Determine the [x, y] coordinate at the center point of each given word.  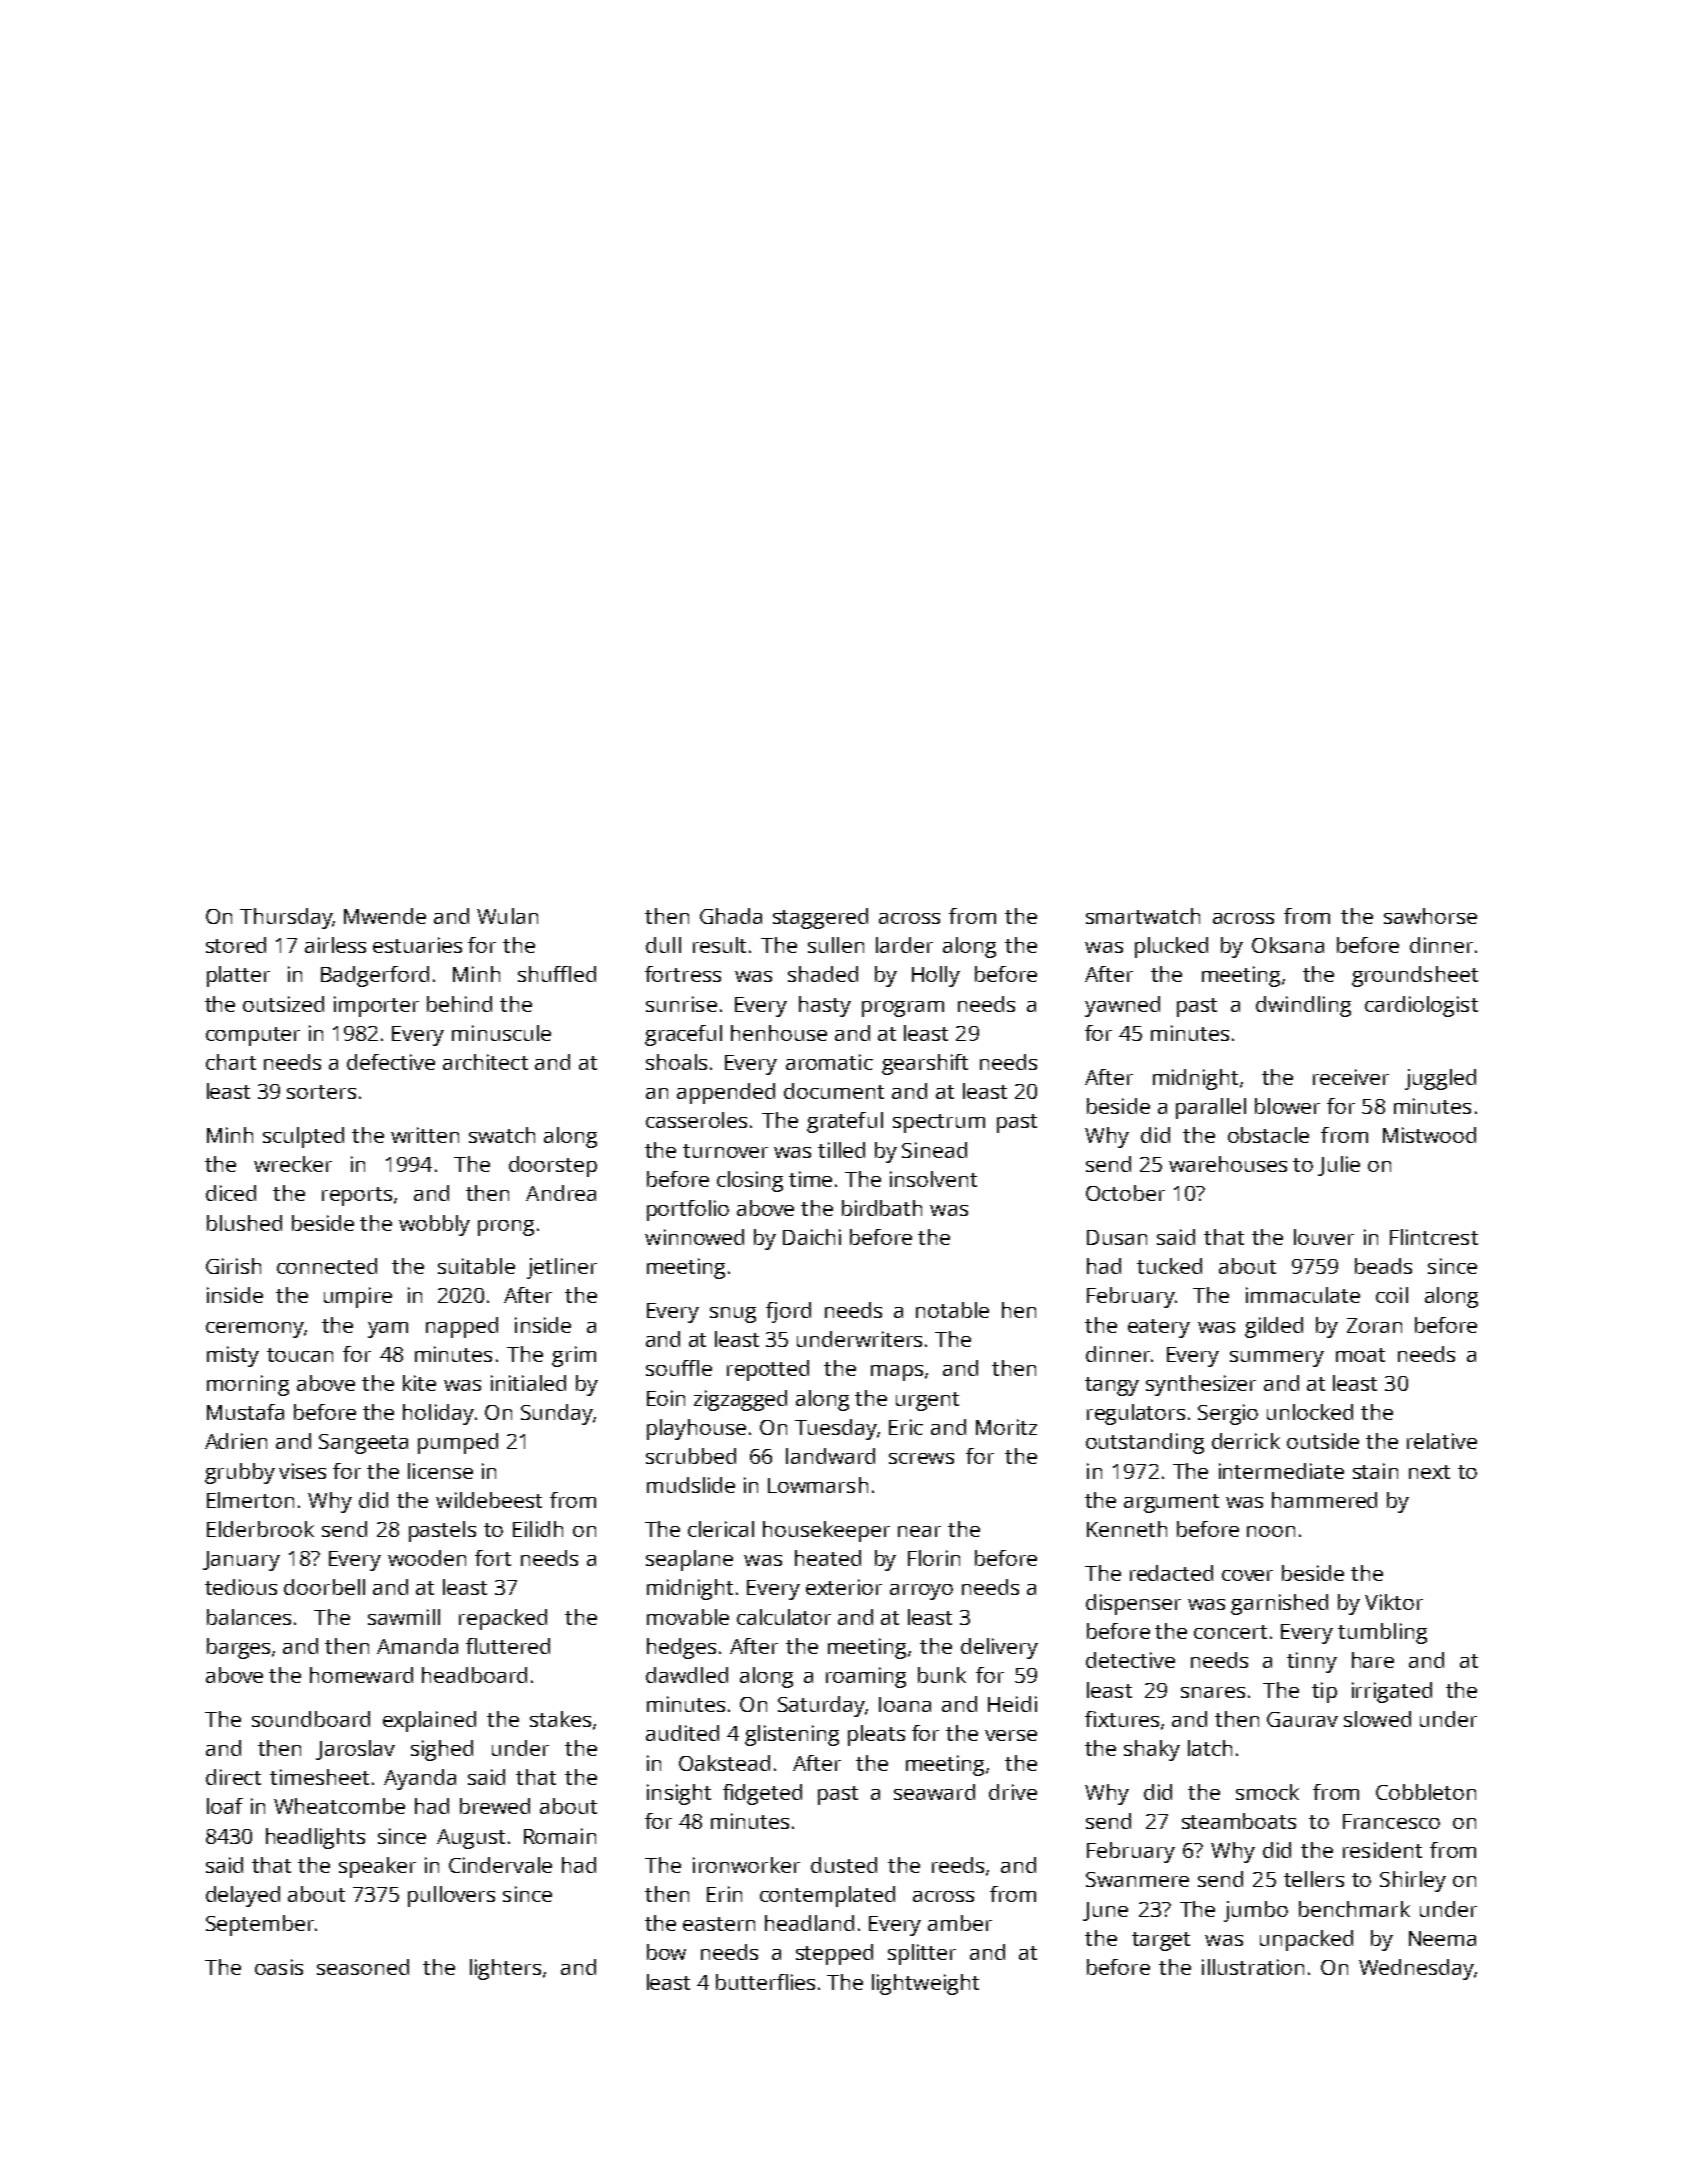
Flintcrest [1434, 1237]
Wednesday [1416, 1969]
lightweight [925, 1984]
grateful [845, 1122]
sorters [321, 1092]
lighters [505, 1969]
